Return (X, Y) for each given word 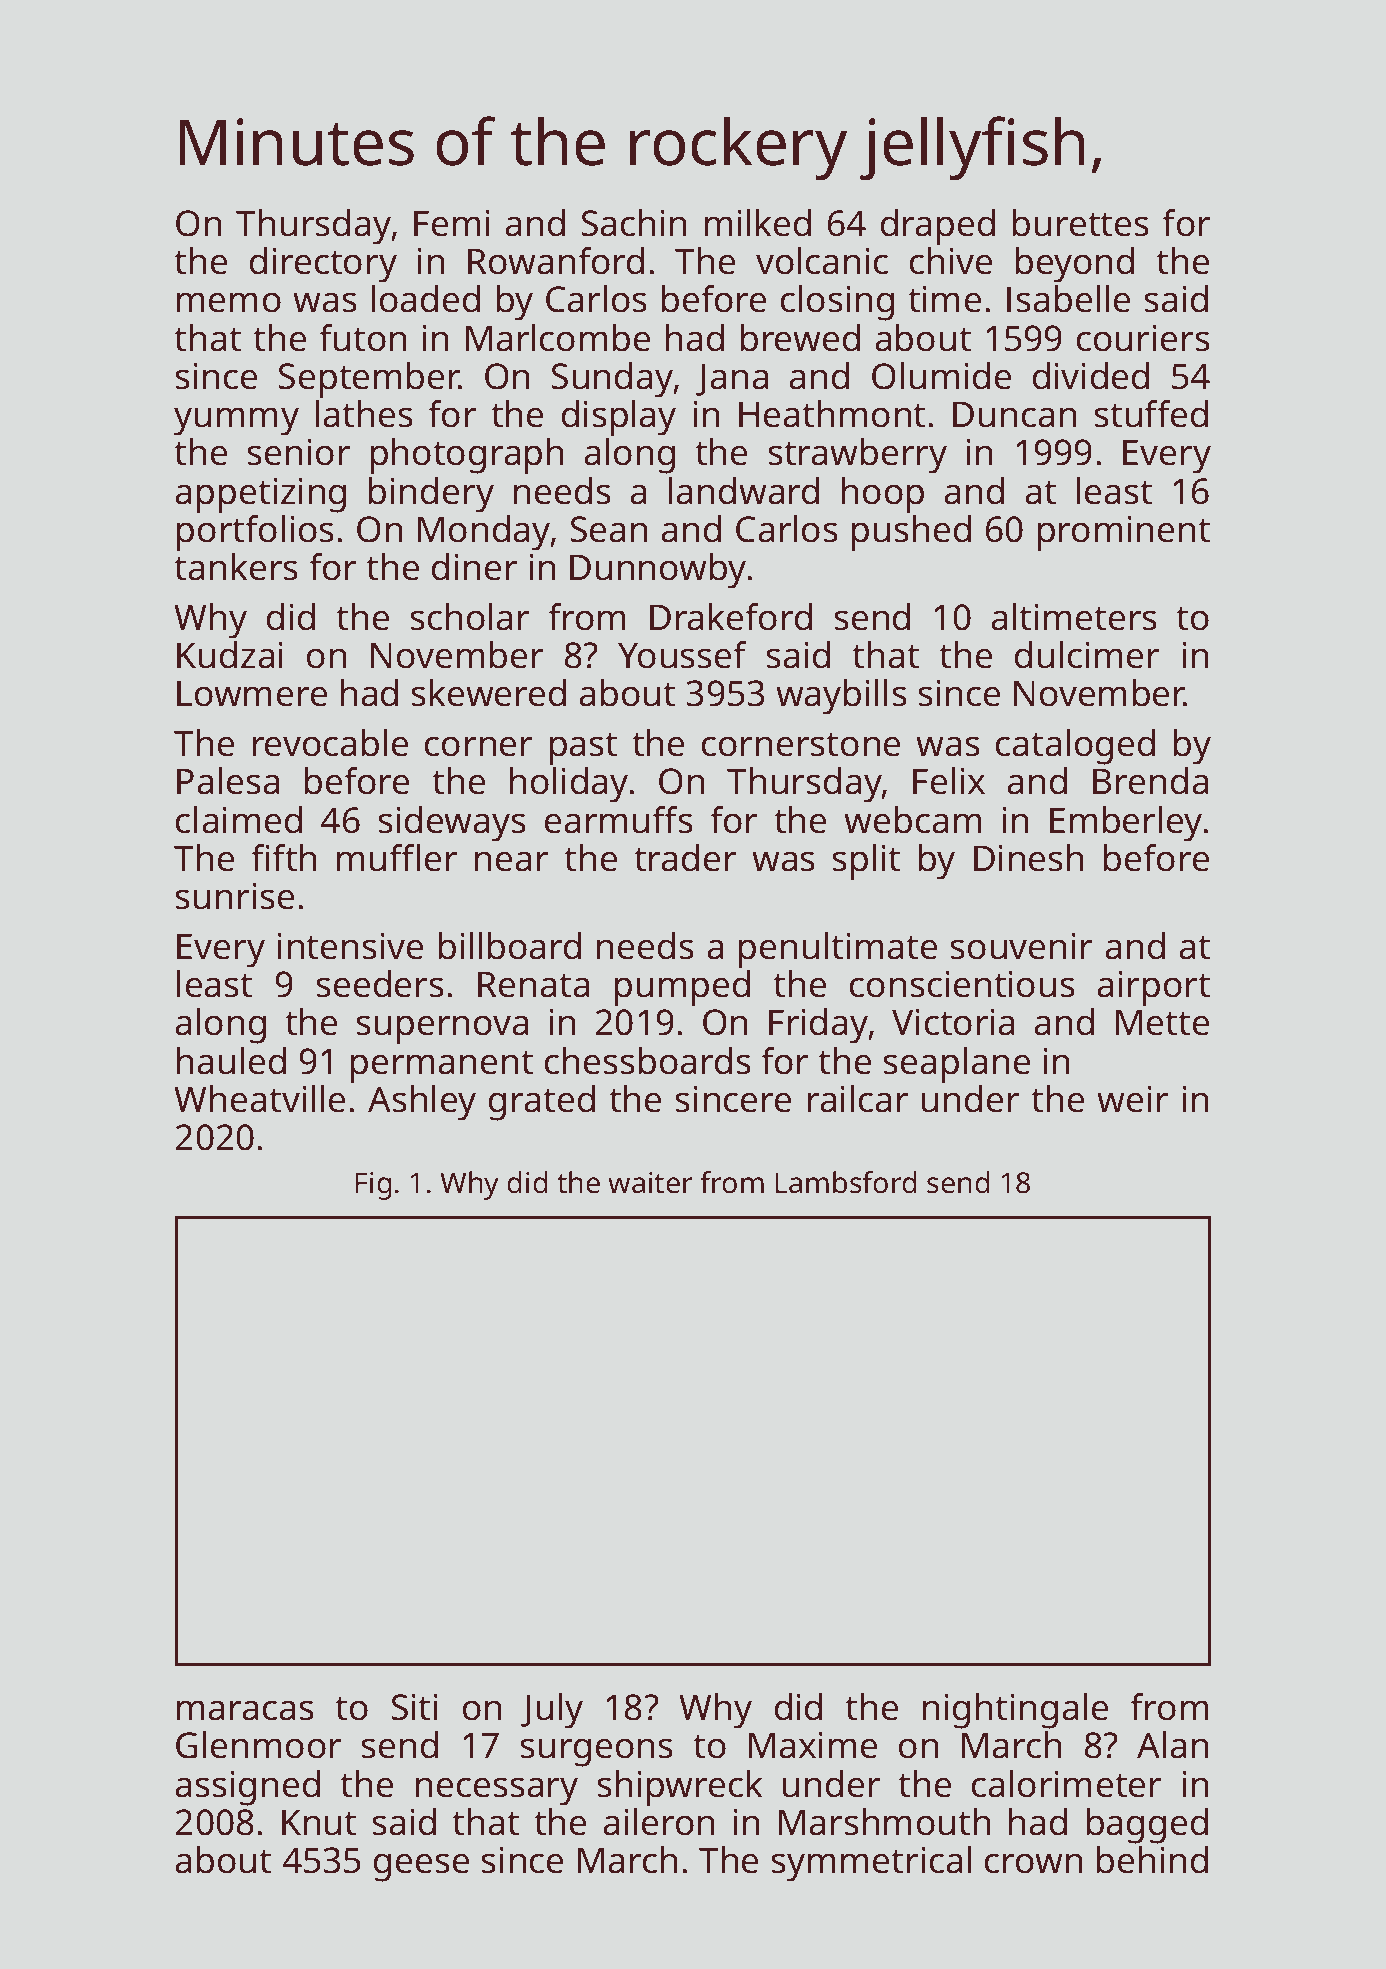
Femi (452, 223)
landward (744, 491)
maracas (245, 1710)
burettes (1081, 223)
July (552, 1711)
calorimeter (1066, 1784)
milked (758, 223)
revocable (330, 743)
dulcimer (1087, 655)
